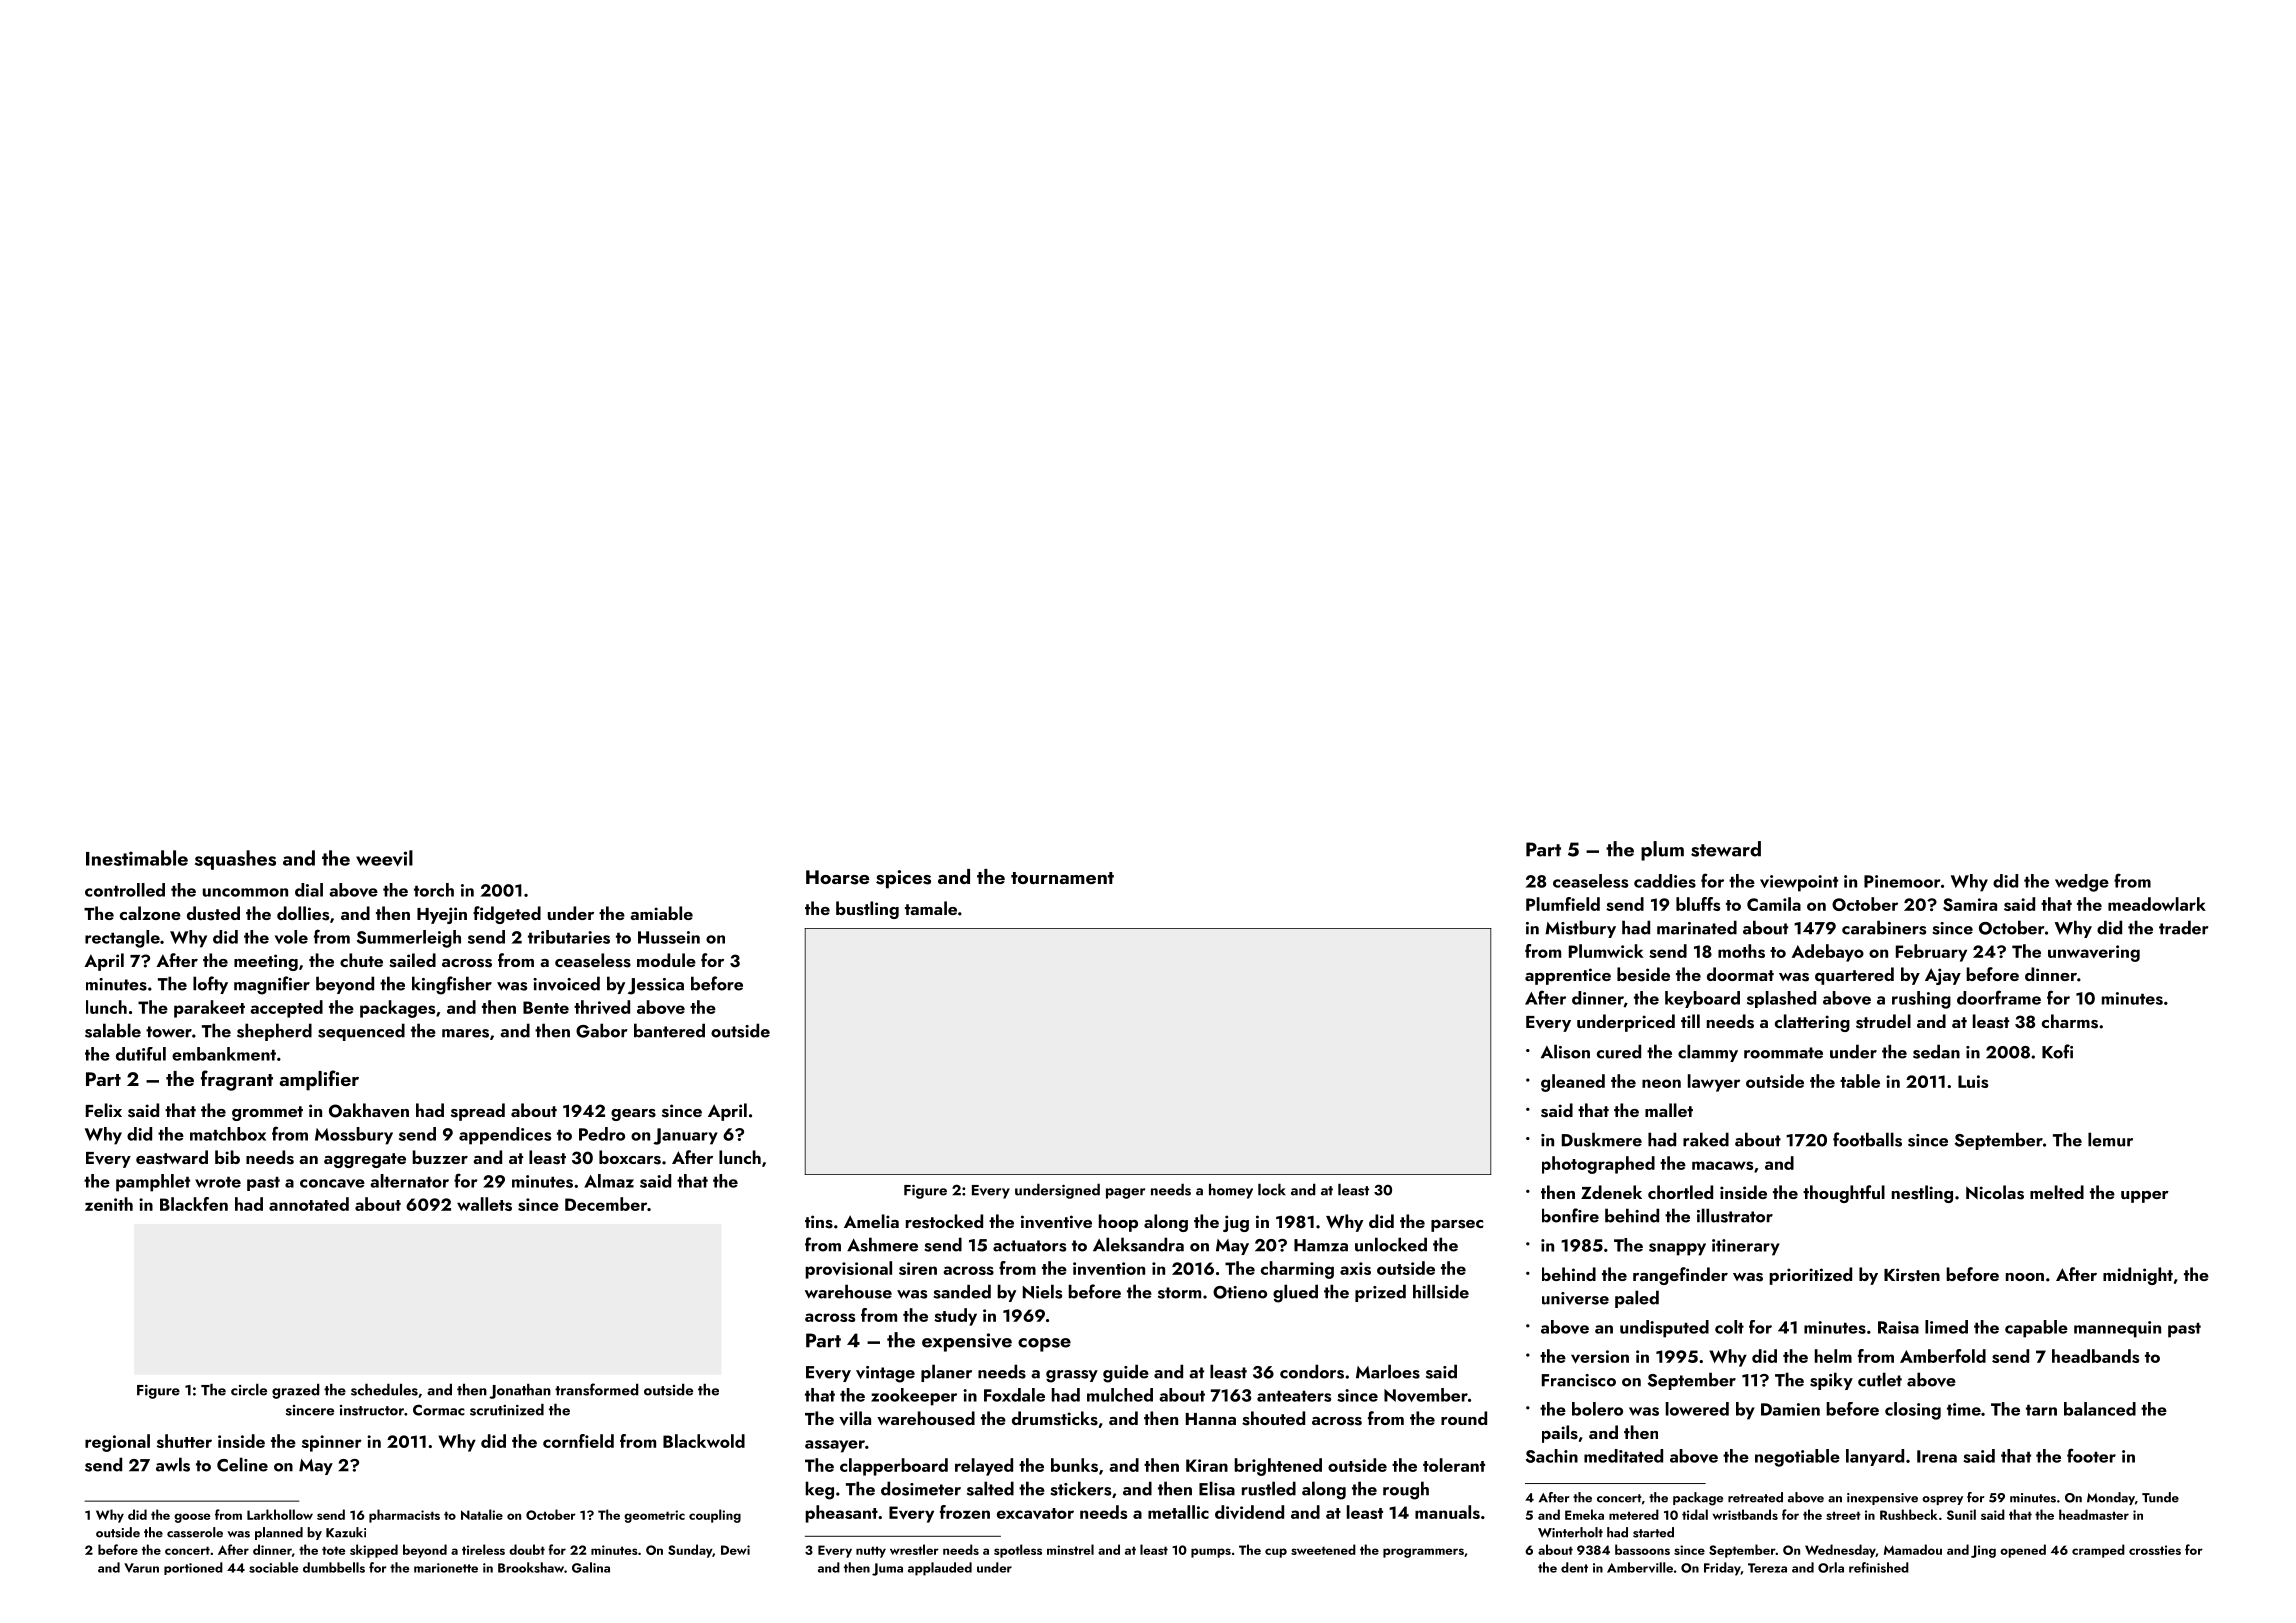  What do you see at coordinates (1062, 878) in the screenshot?
I see `tournament` at bounding box center [1062, 878].
